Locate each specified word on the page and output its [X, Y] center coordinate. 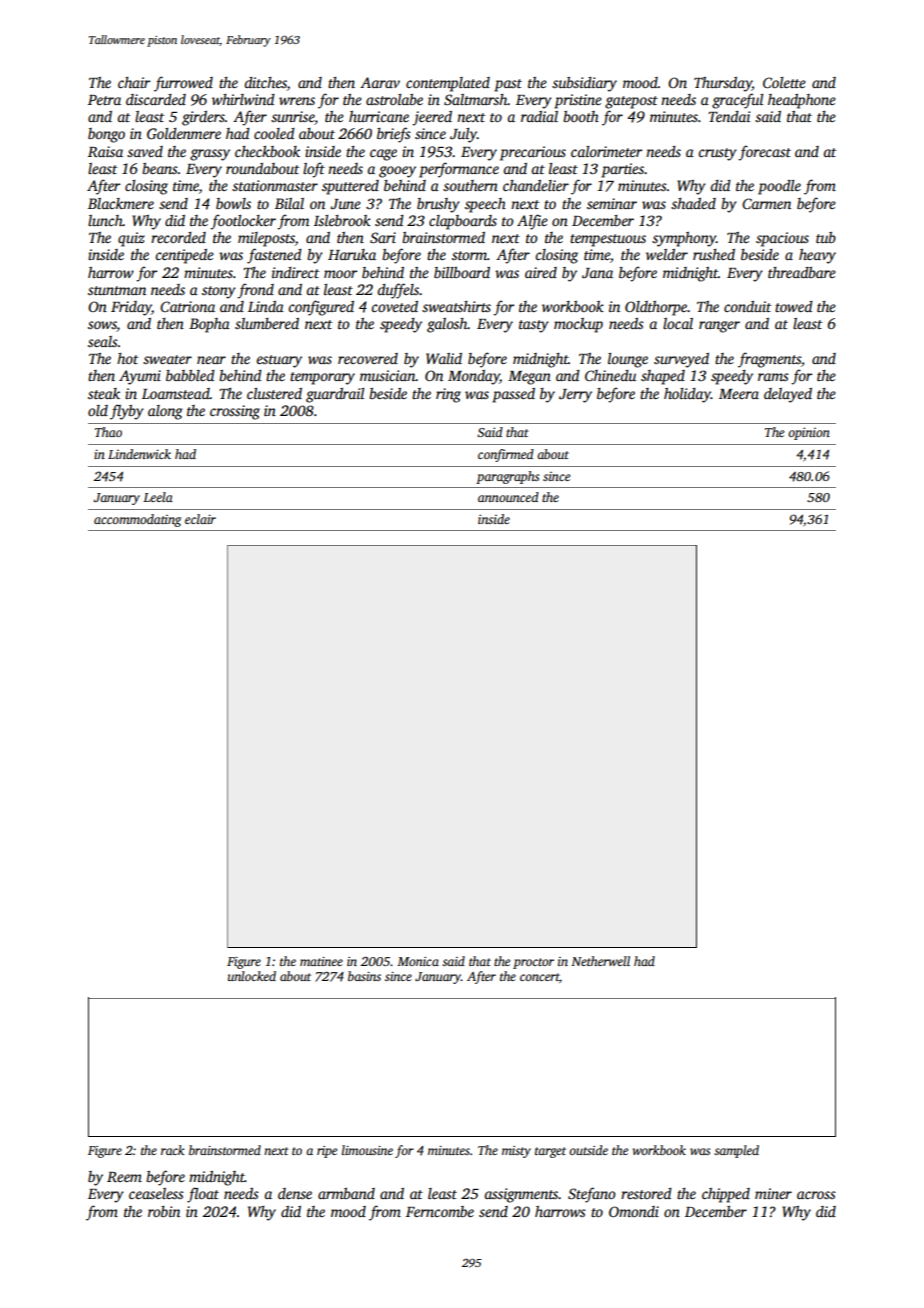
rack [173, 1150]
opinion [809, 433]
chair [134, 82]
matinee [321, 961]
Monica [418, 961]
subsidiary [584, 84]
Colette [784, 82]
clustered [274, 393]
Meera [739, 394]
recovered [368, 358]
